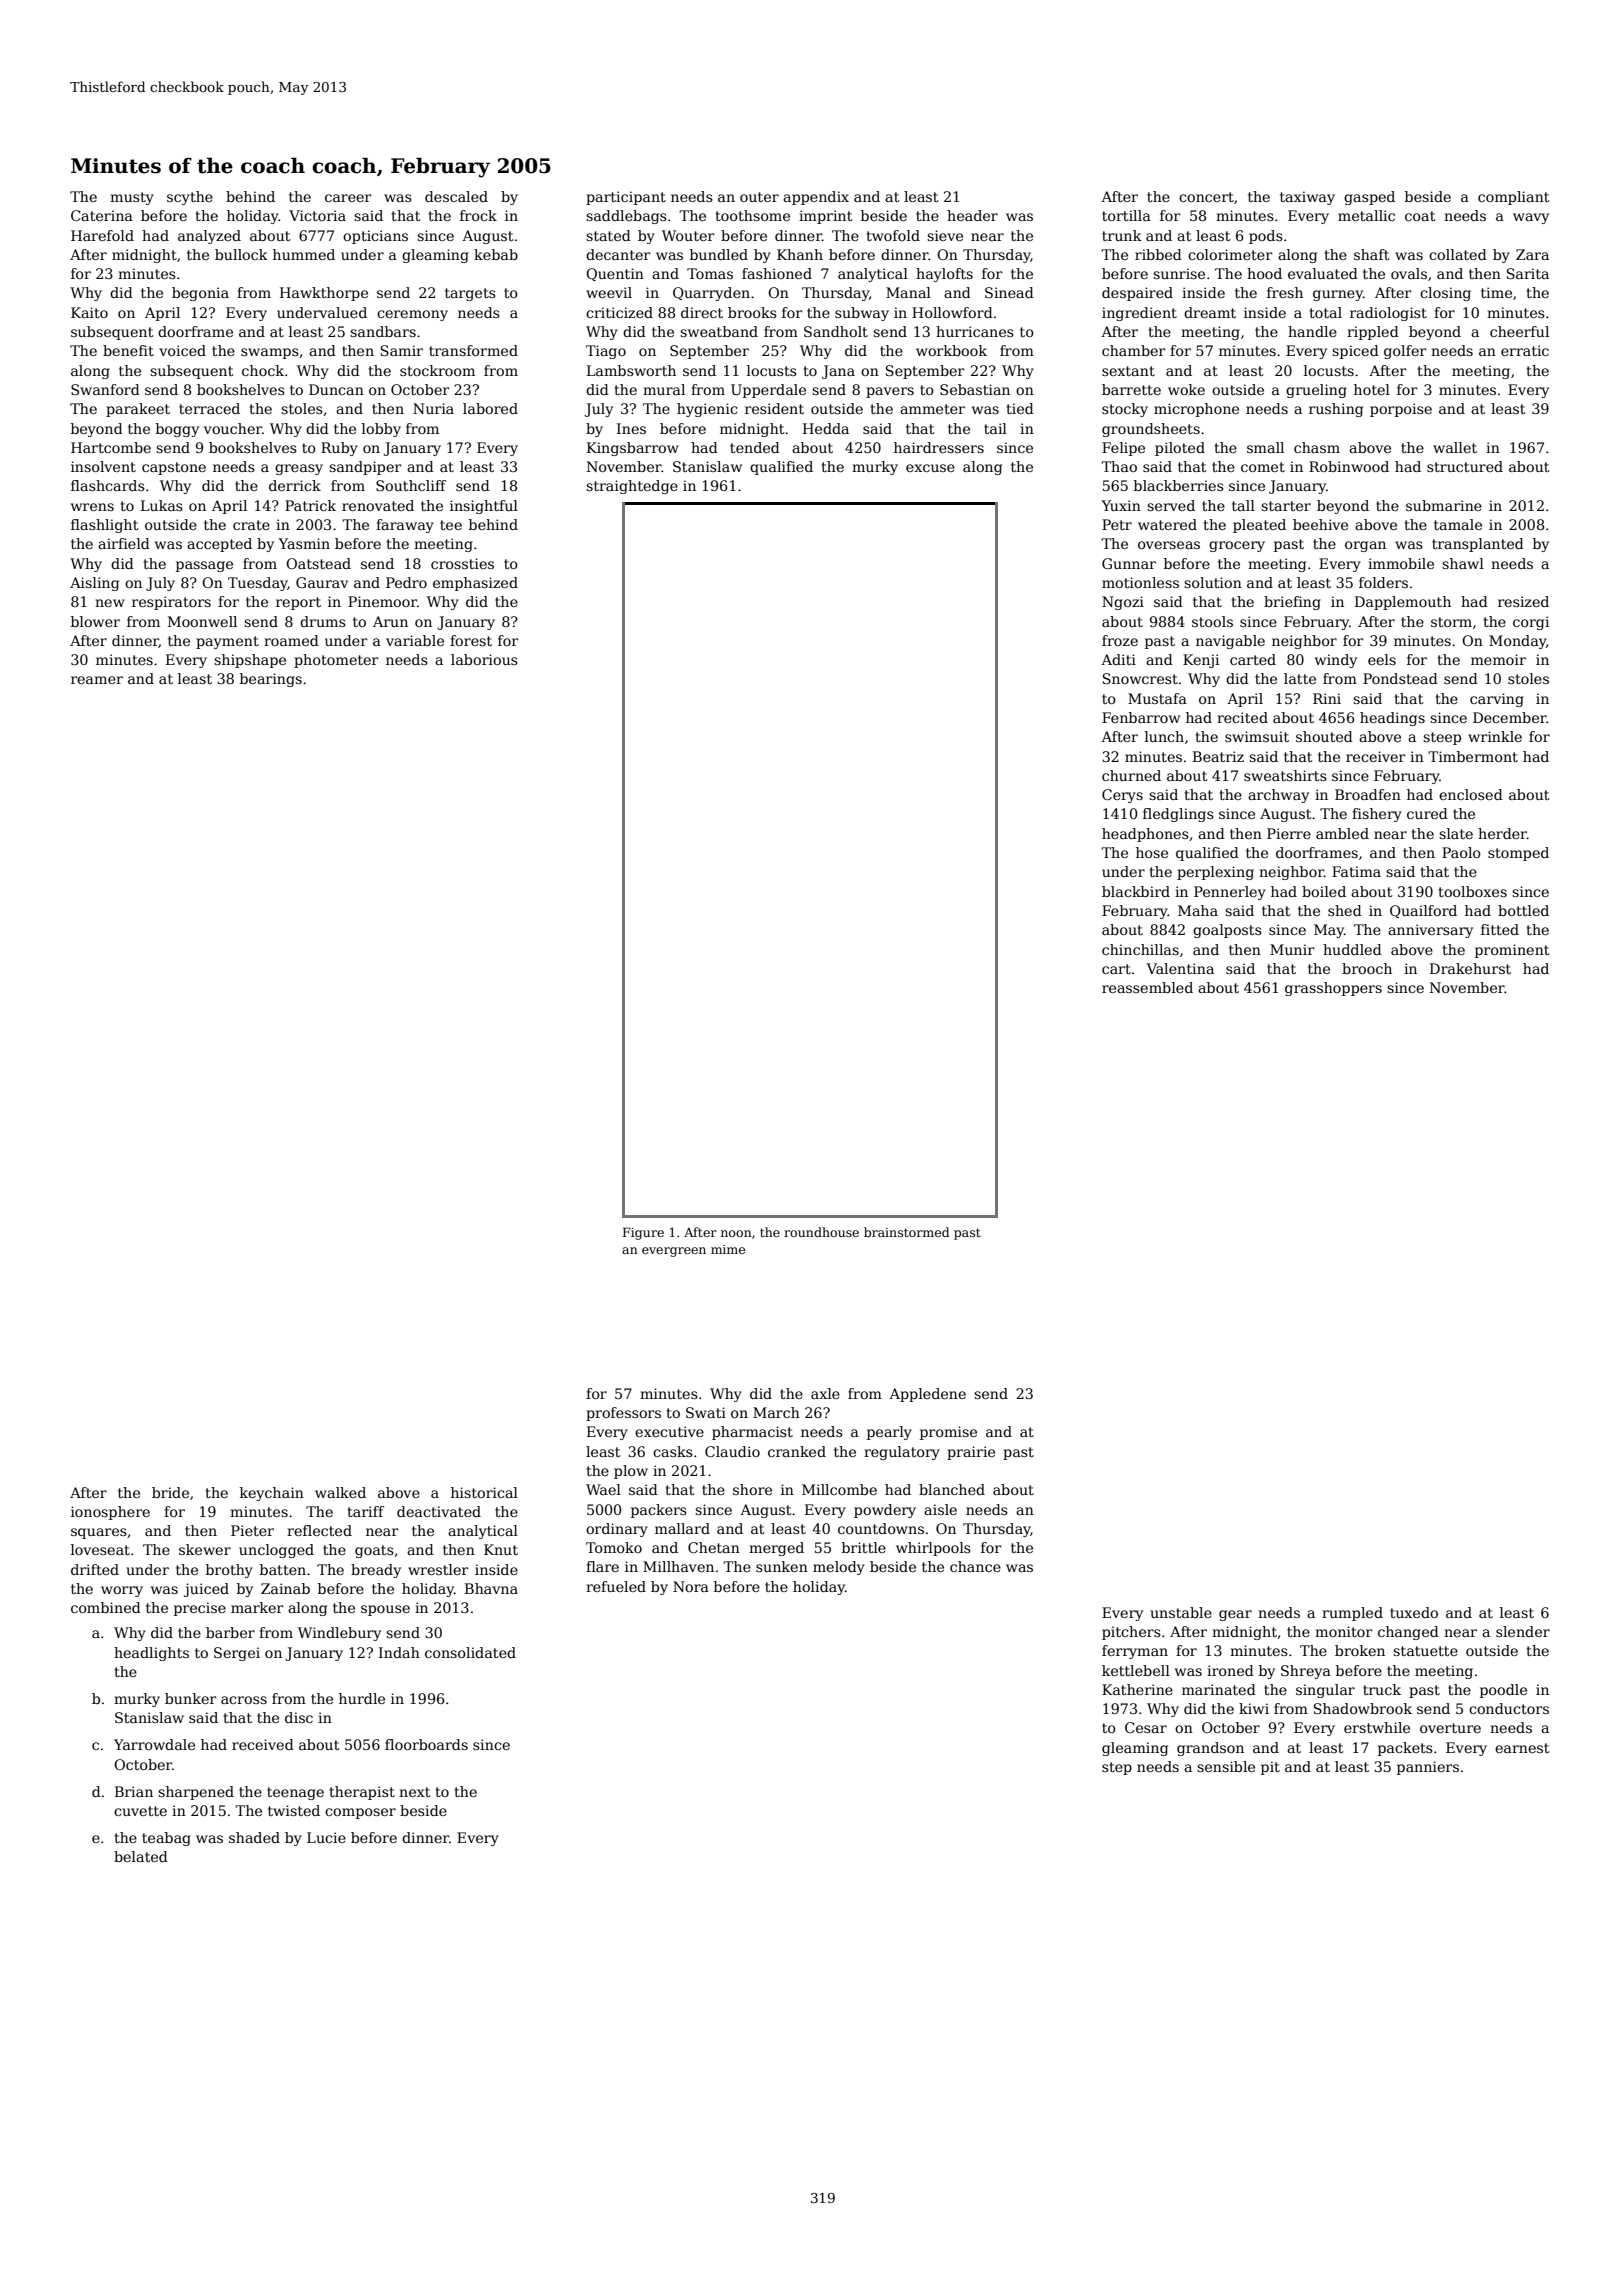 This screenshot has height=2292, width=1620. Describe the element at coordinates (839, 1489) in the screenshot. I see `Millcombe` at that location.
